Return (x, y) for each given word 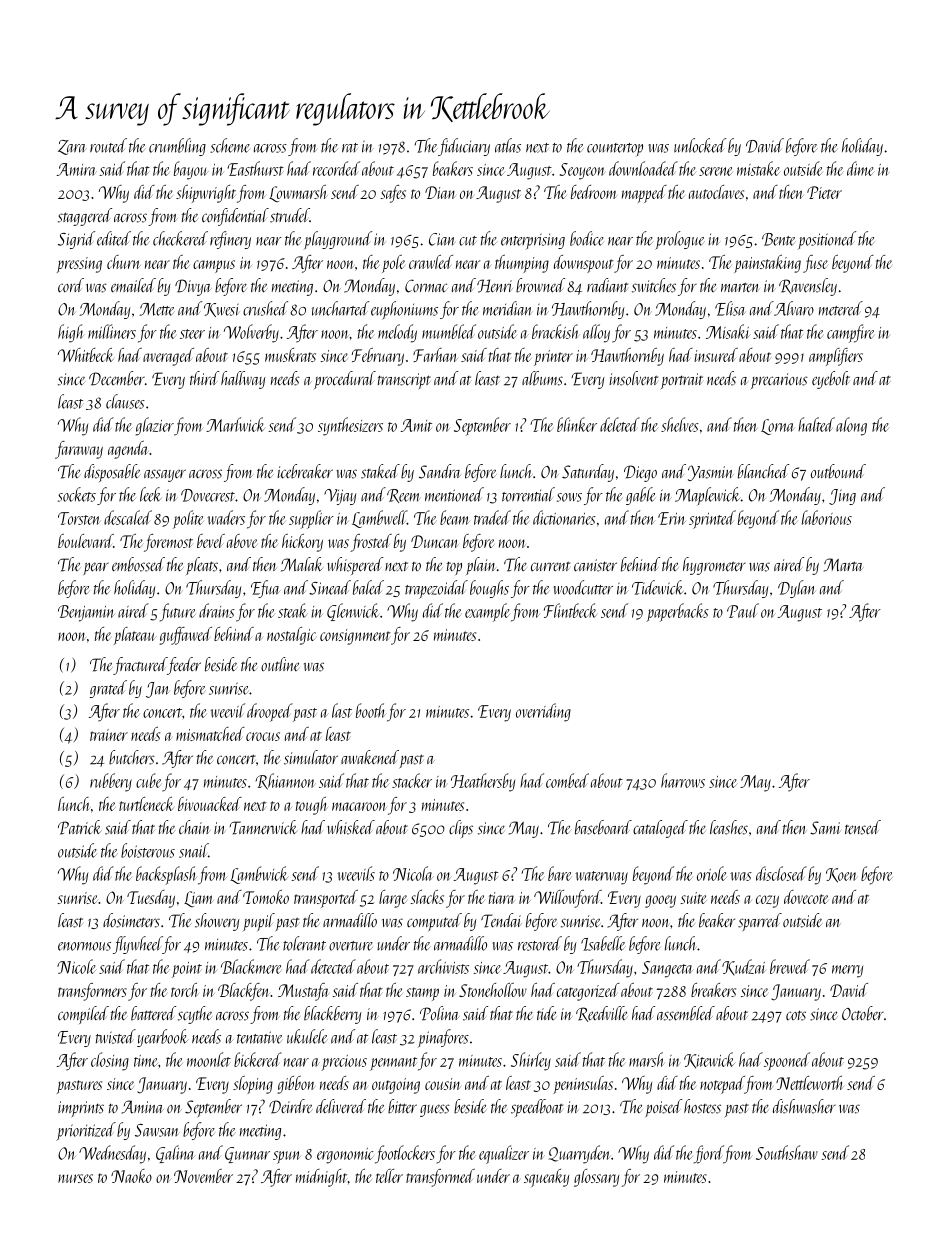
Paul (743, 610)
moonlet (209, 1059)
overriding (543, 712)
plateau (135, 636)
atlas (508, 145)
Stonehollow (493, 990)
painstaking (767, 264)
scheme (230, 145)
